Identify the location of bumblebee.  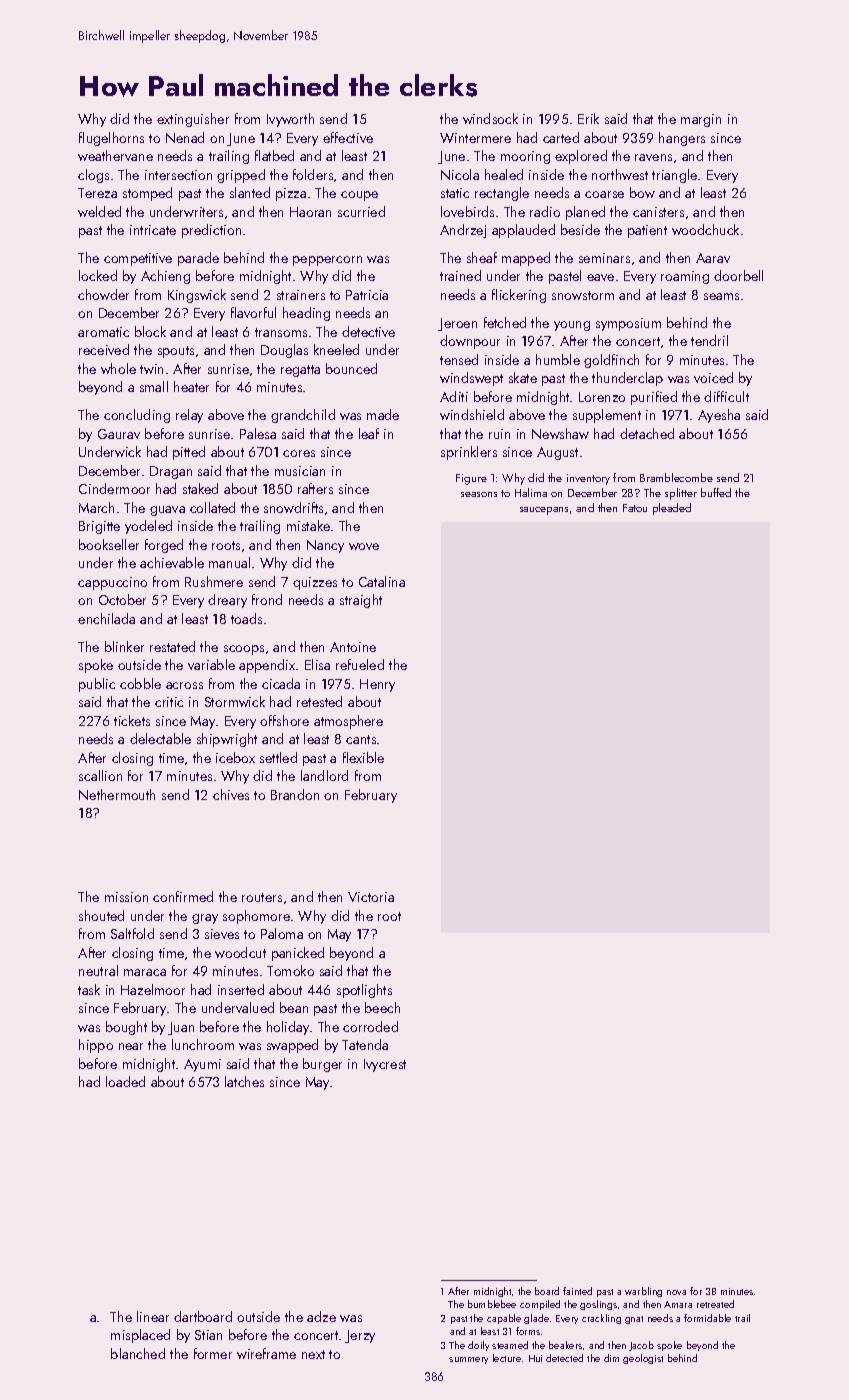
(492, 1304).
